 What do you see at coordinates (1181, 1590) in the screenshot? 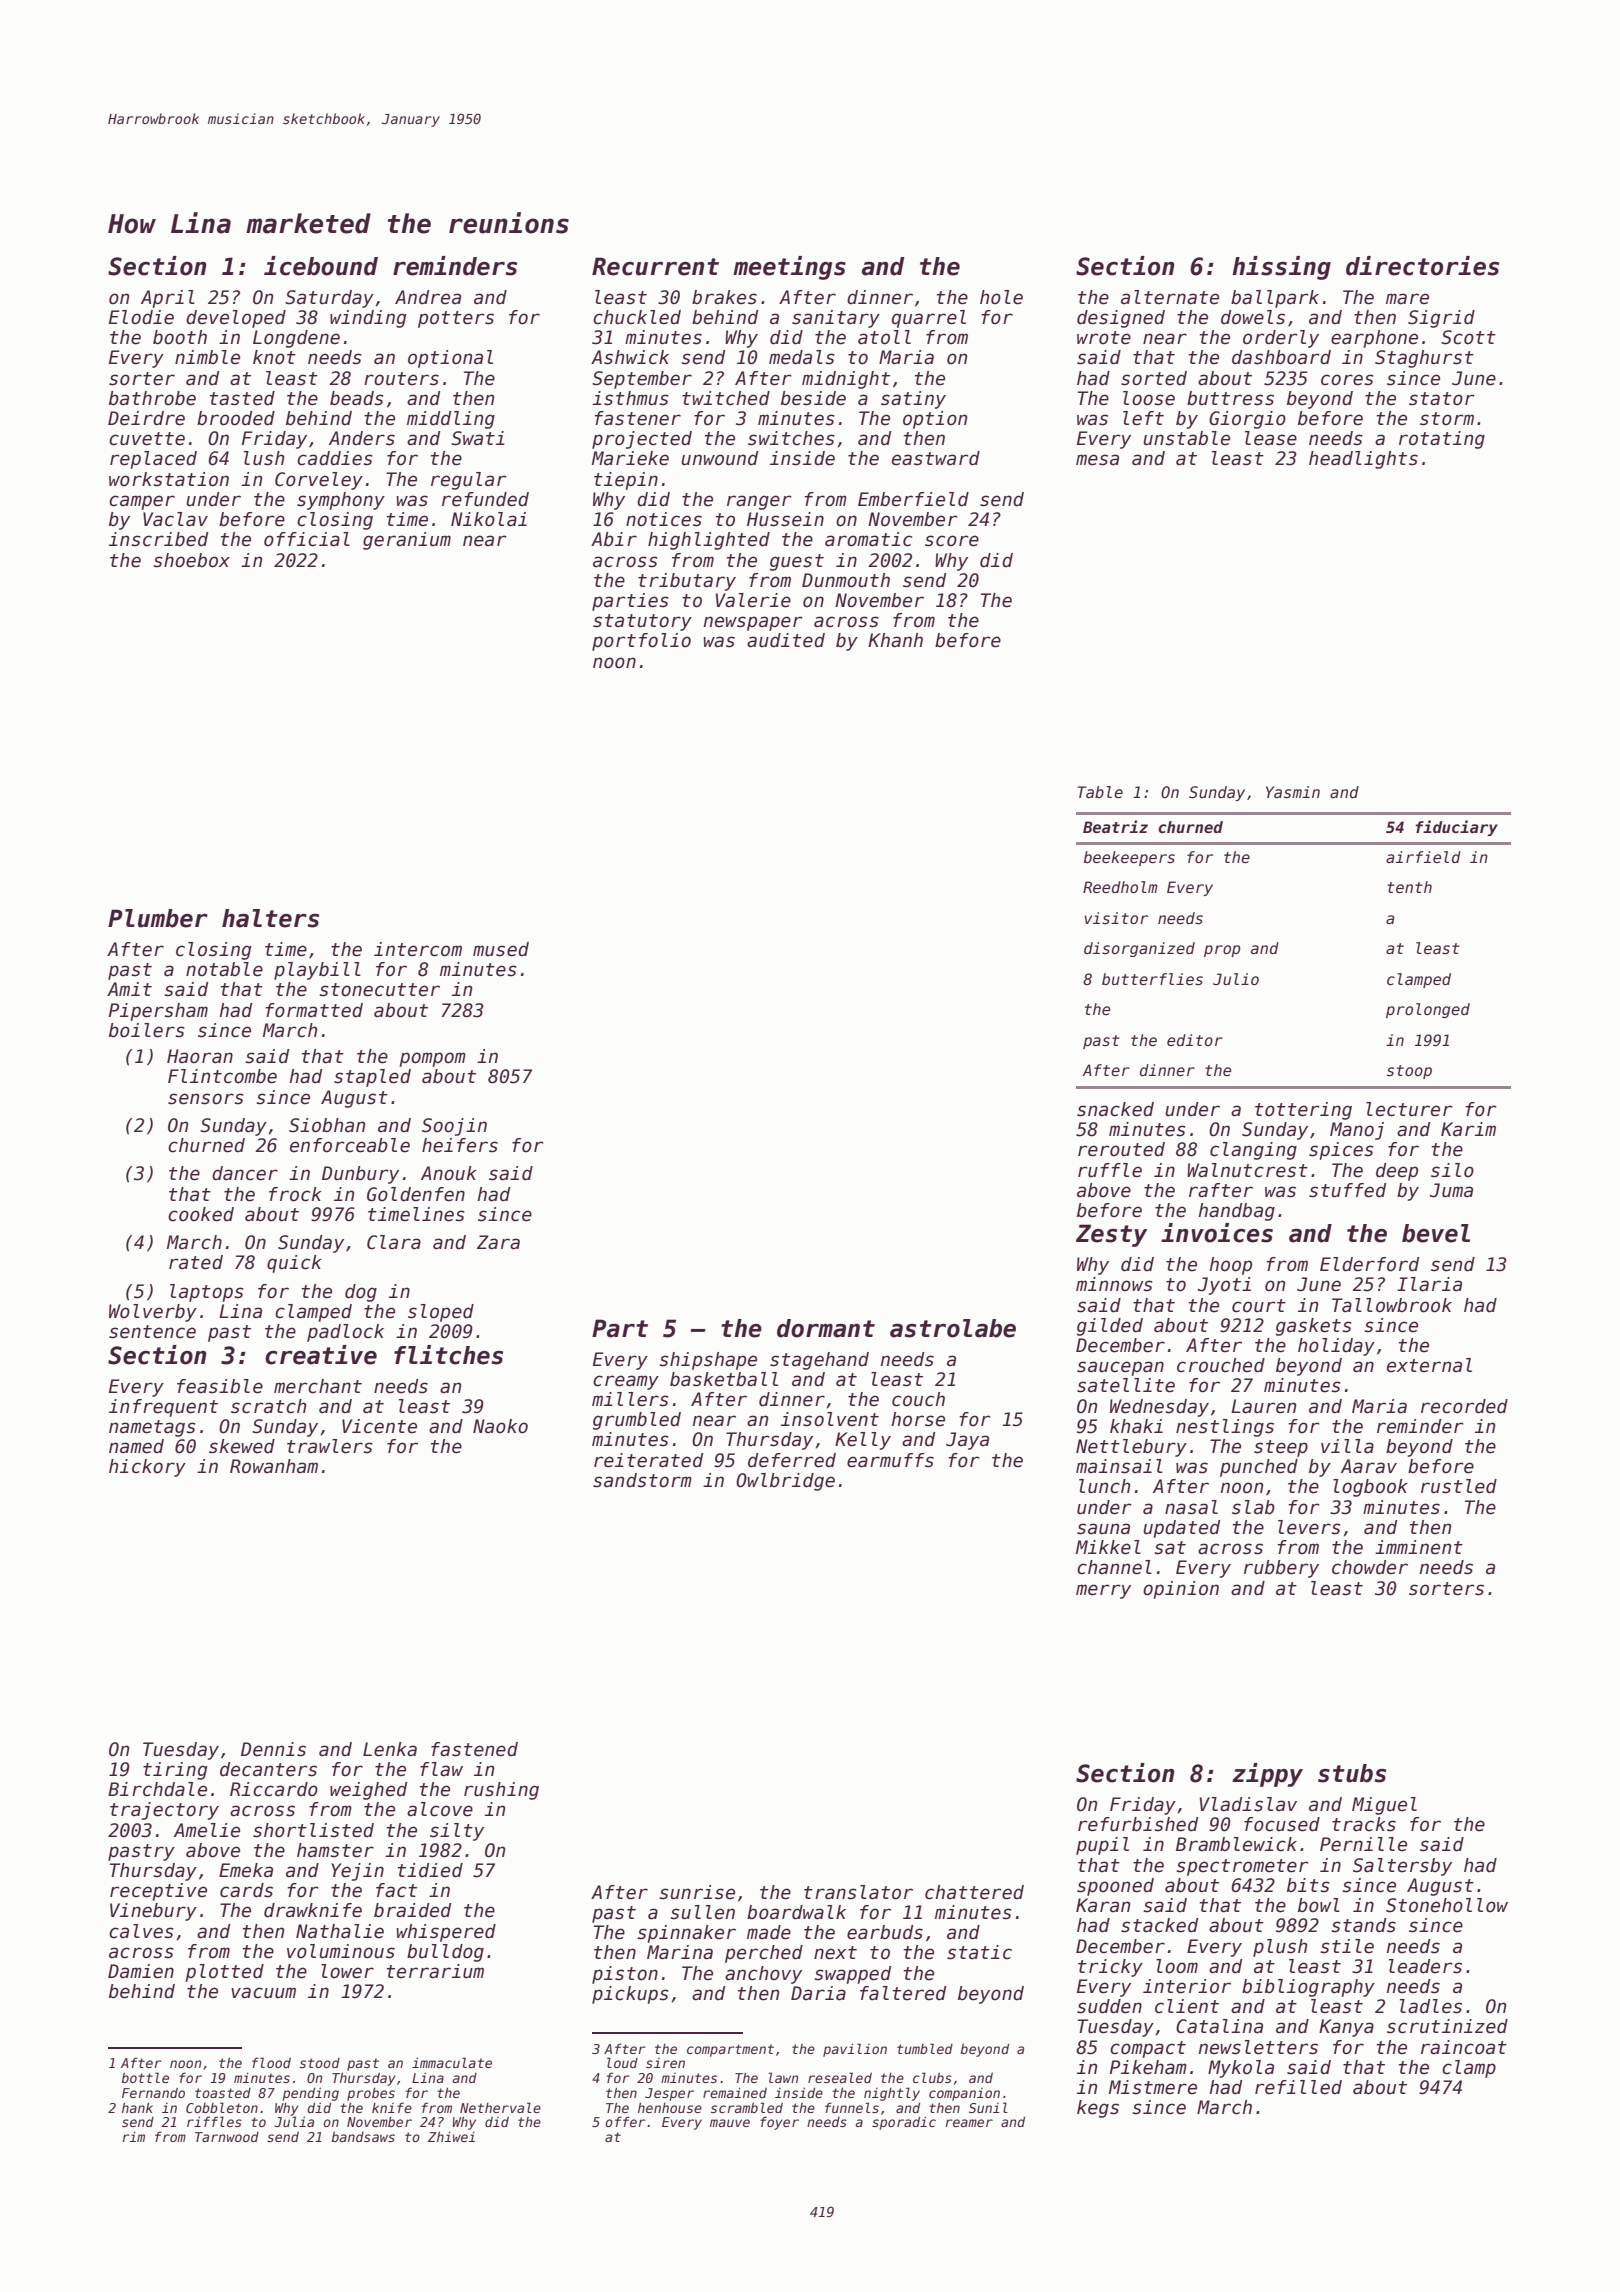
I see `opinion` at bounding box center [1181, 1590].
